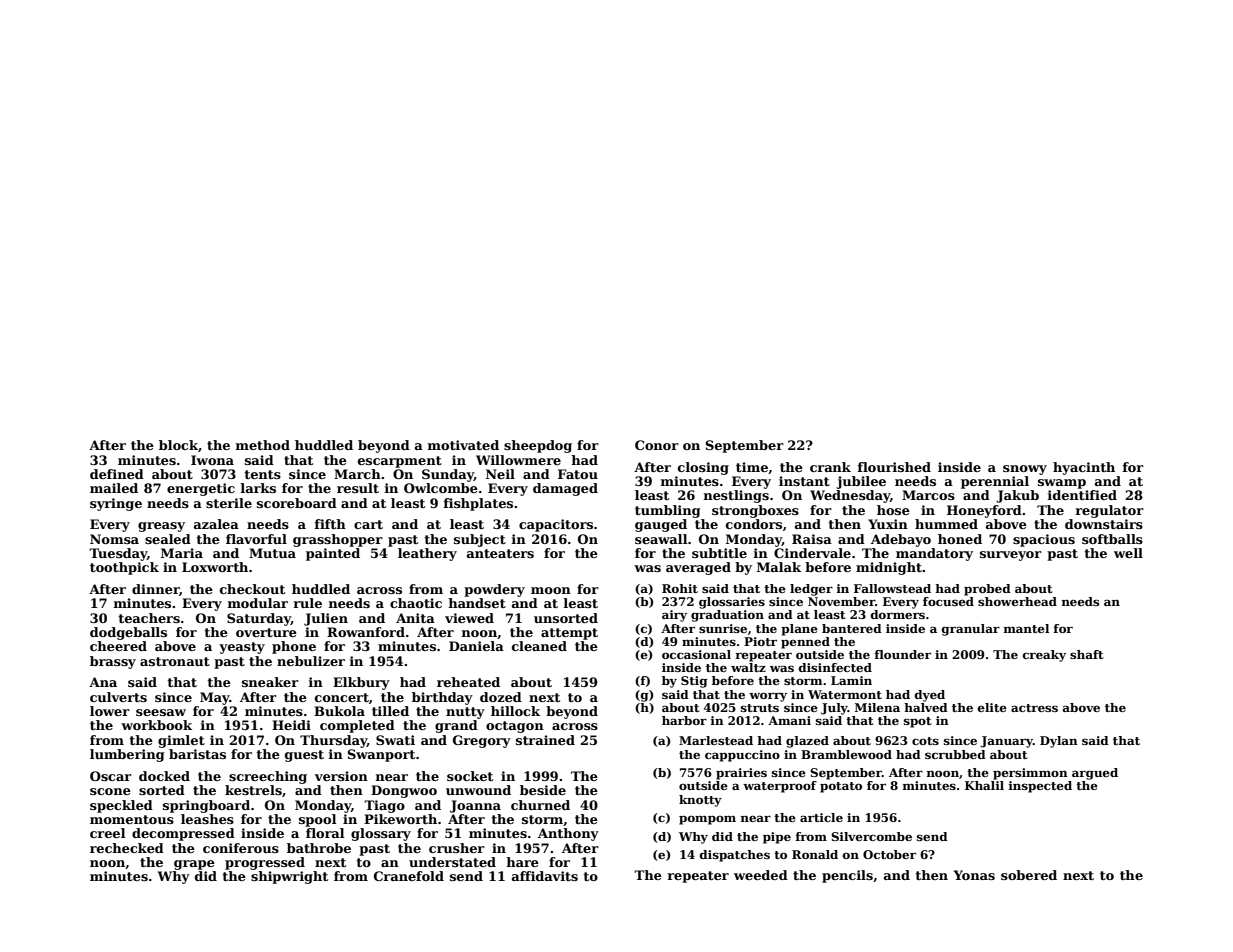 The height and width of the document is (952, 1233). I want to click on beside, so click(543, 790).
